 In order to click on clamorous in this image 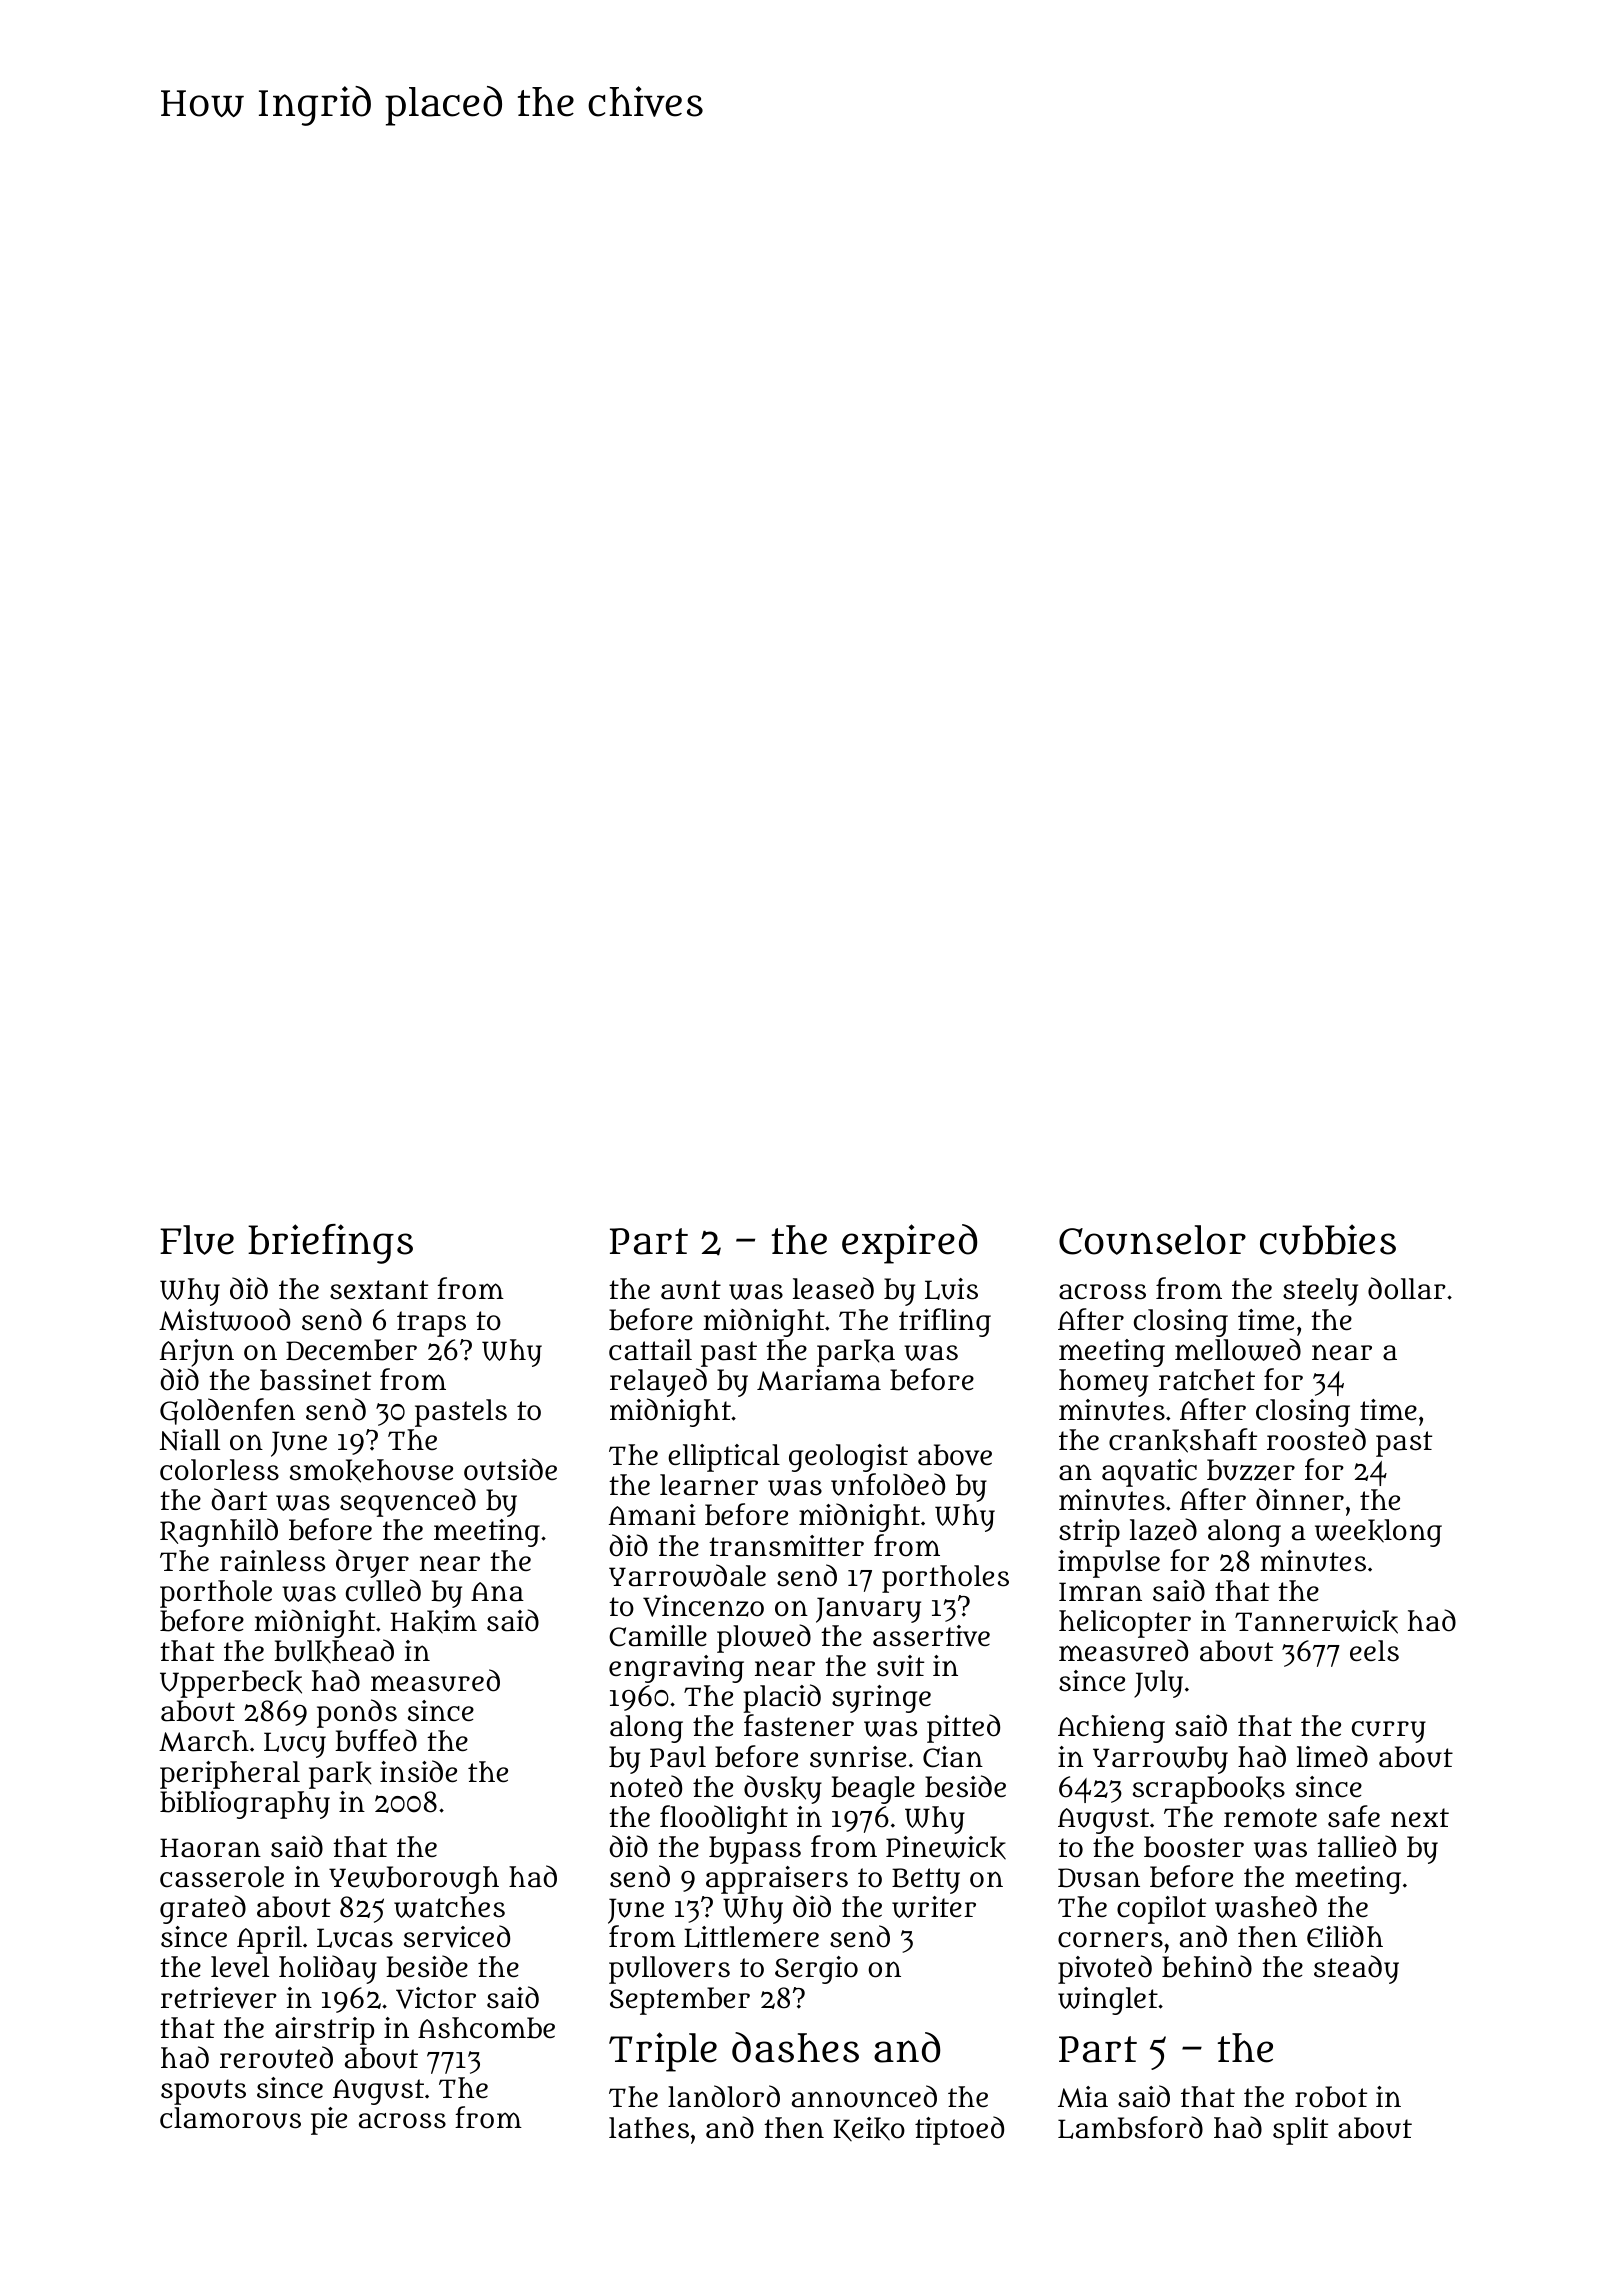, I will do `click(230, 2118)`.
